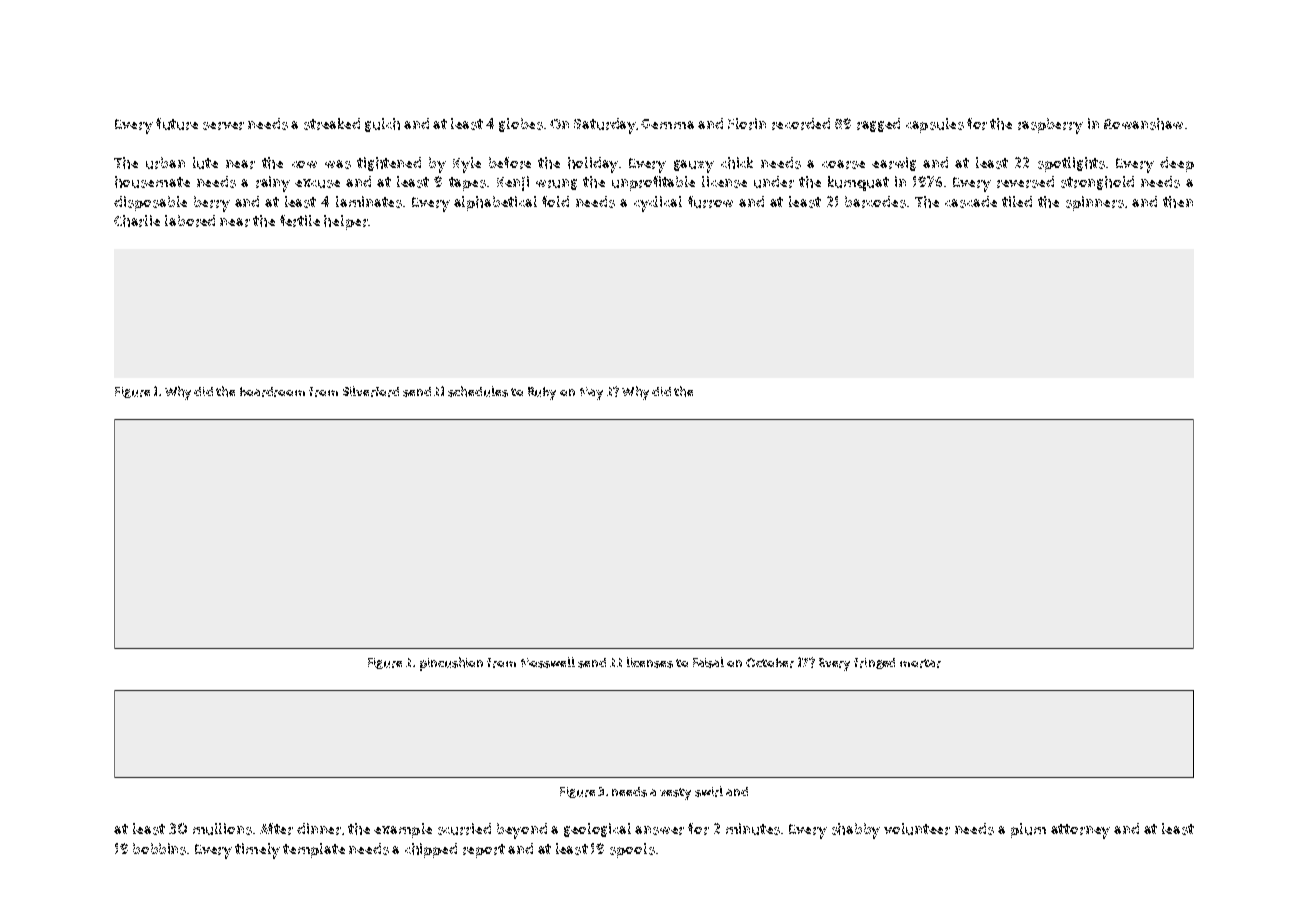 This page has height=924, width=1308. I want to click on bobbins, so click(159, 849).
